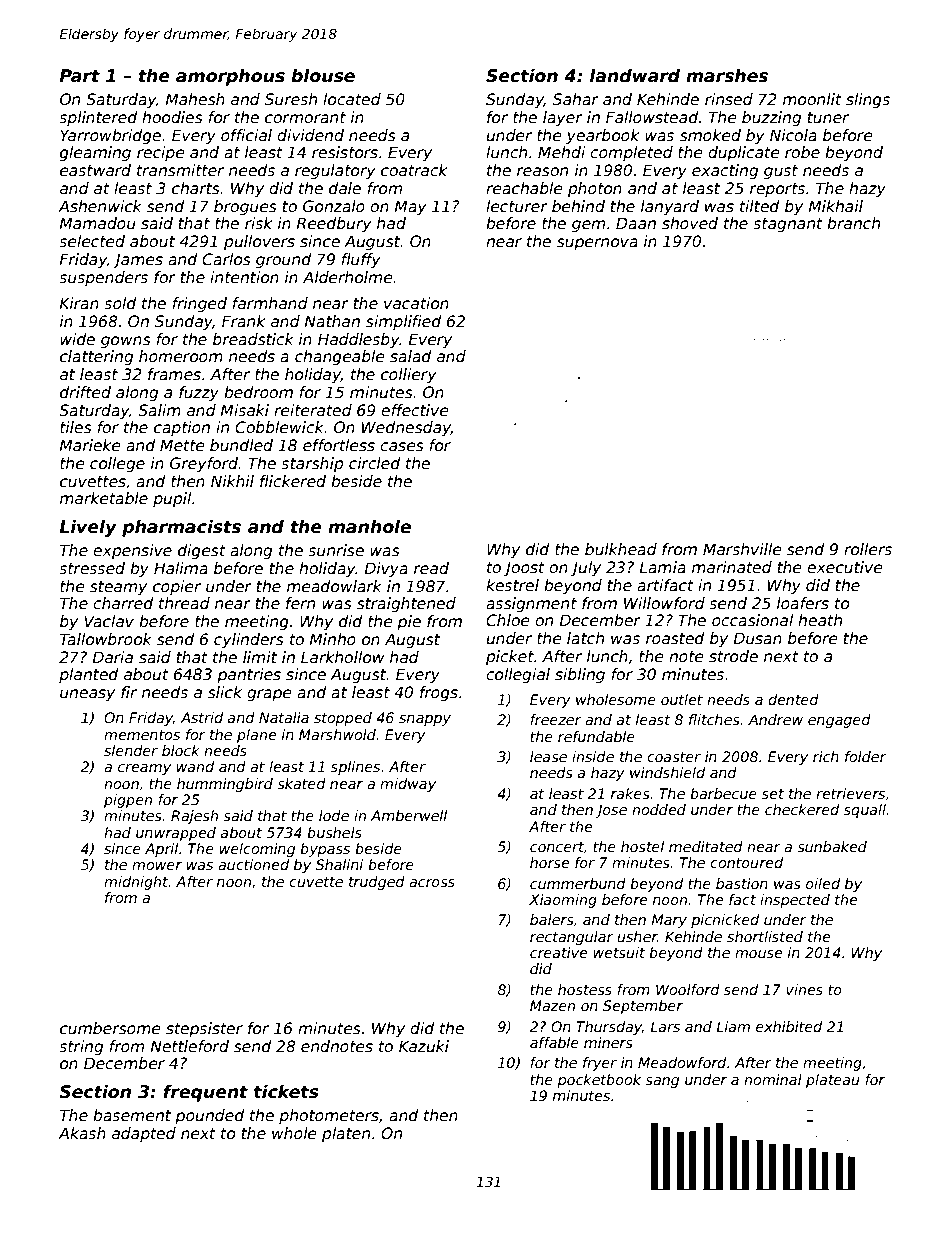 This screenshot has height=1233, width=952. Describe the element at coordinates (853, 223) in the screenshot. I see `branch` at that location.
